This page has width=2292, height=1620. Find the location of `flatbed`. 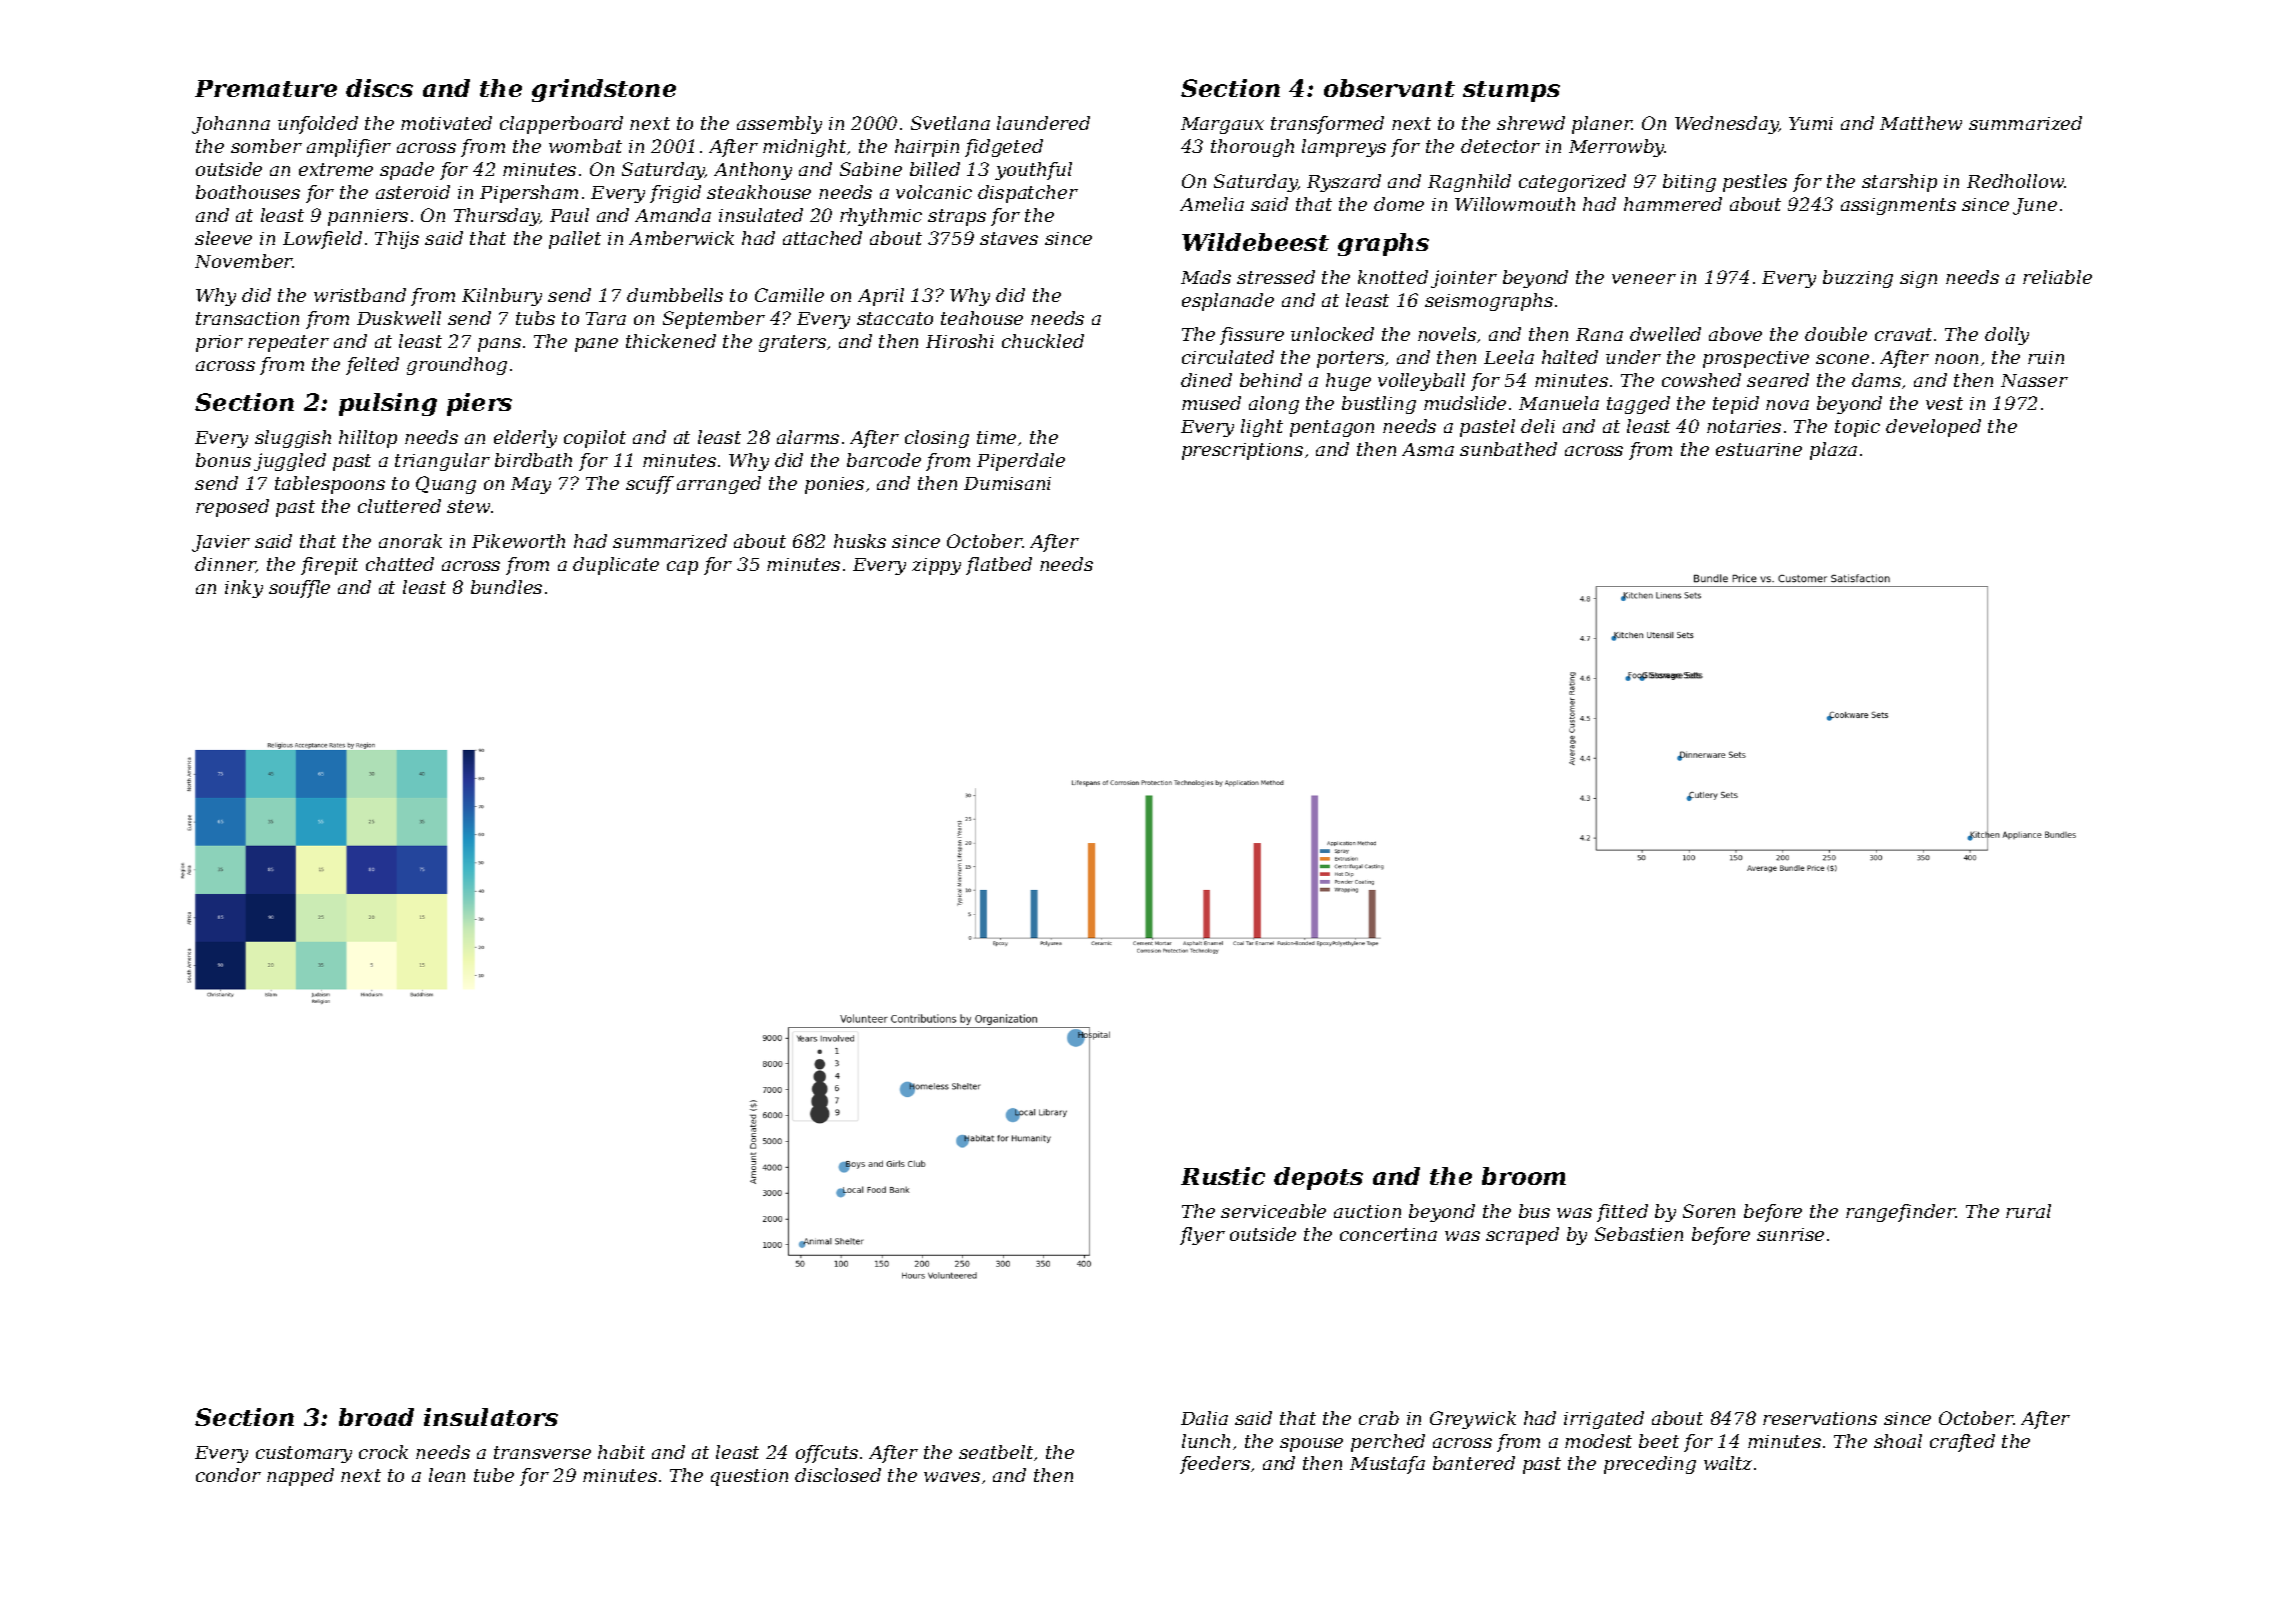

flatbed is located at coordinates (999, 566).
